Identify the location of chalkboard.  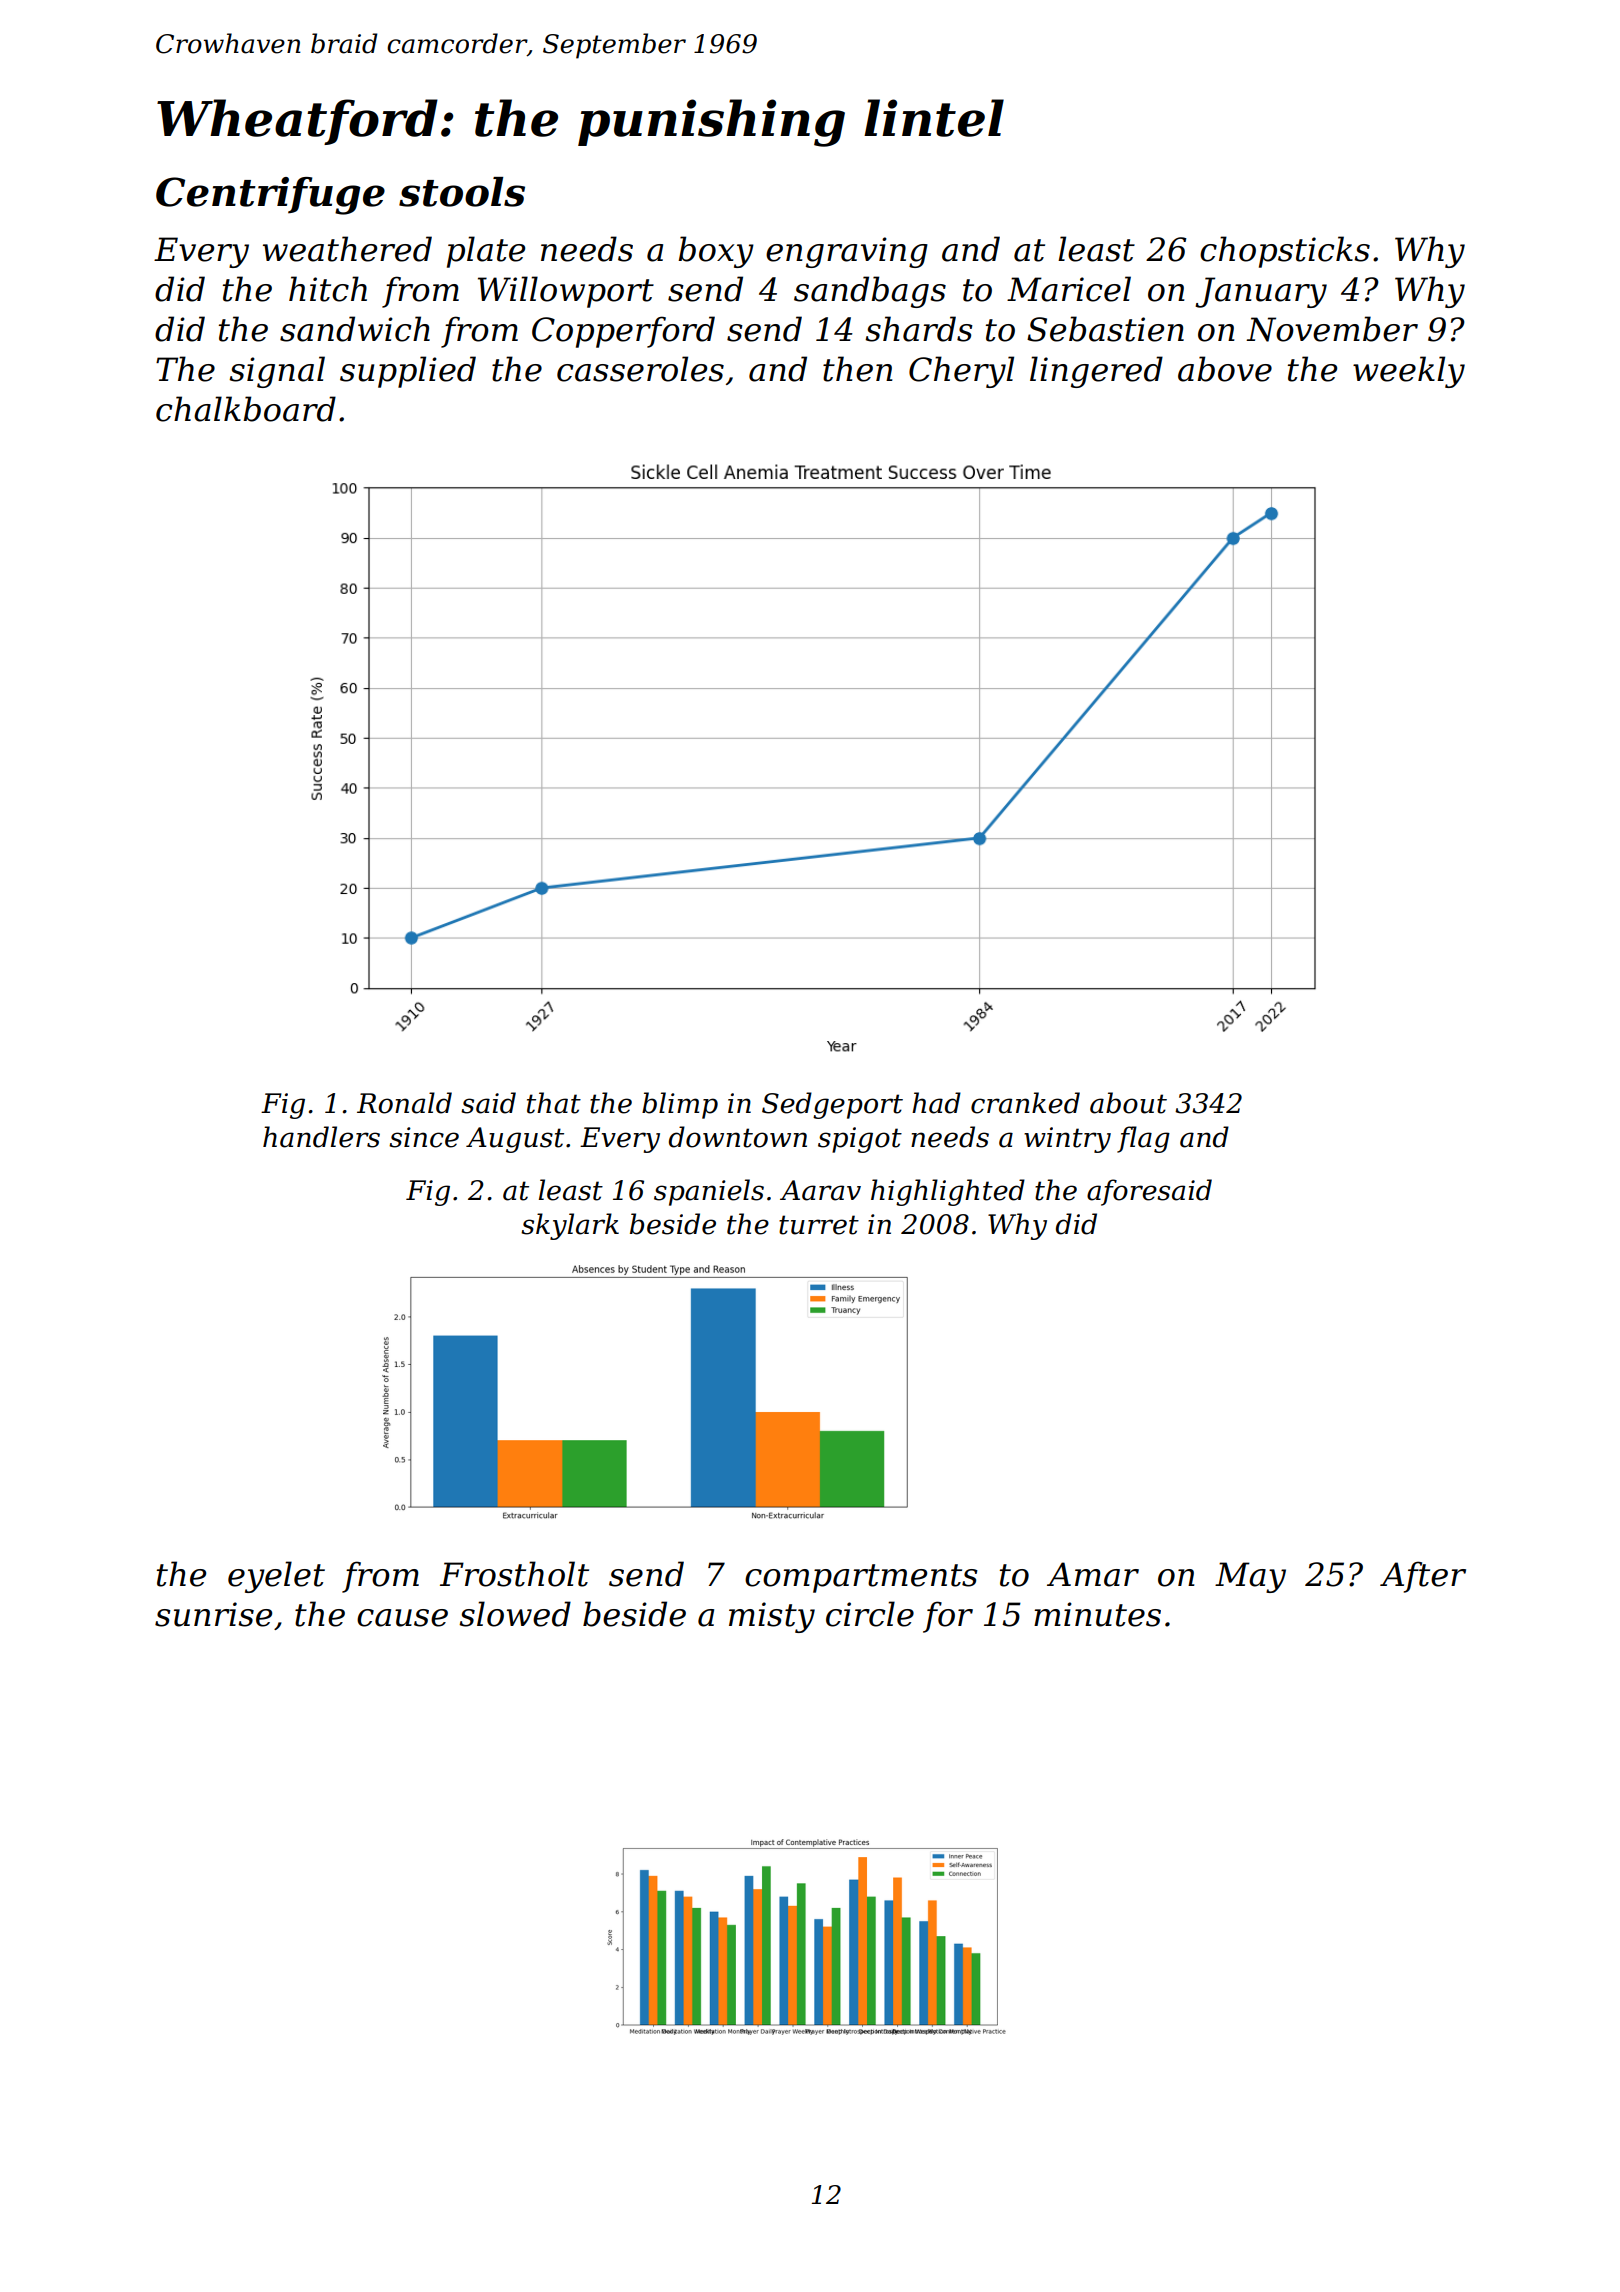
(246, 409).
